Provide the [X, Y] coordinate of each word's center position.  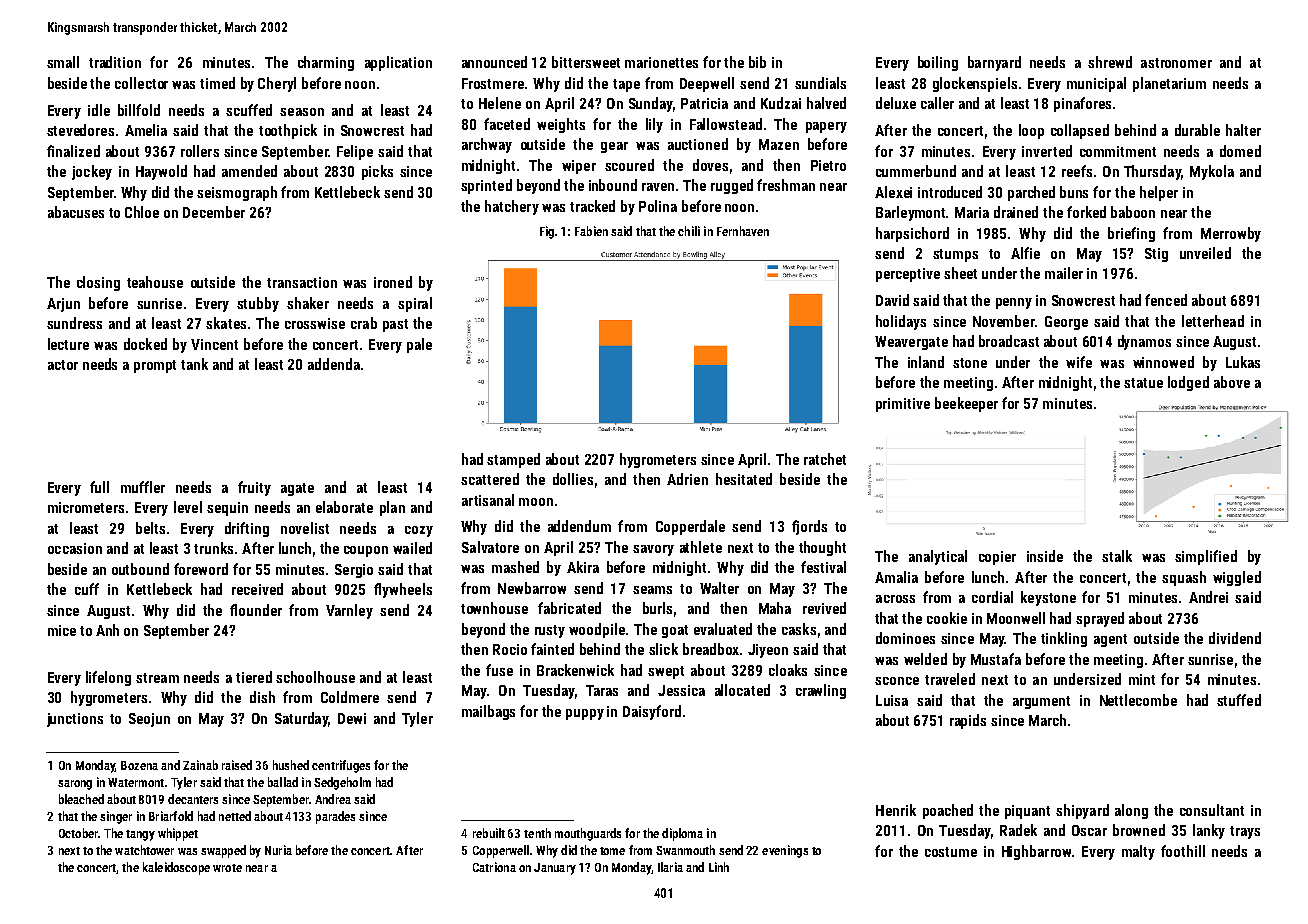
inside [1045, 556]
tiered [254, 677]
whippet [178, 834]
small [63, 62]
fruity [254, 488]
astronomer [1176, 63]
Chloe [142, 212]
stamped [513, 460]
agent [1110, 640]
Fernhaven [743, 231]
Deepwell [707, 84]
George [1066, 323]
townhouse [494, 608]
